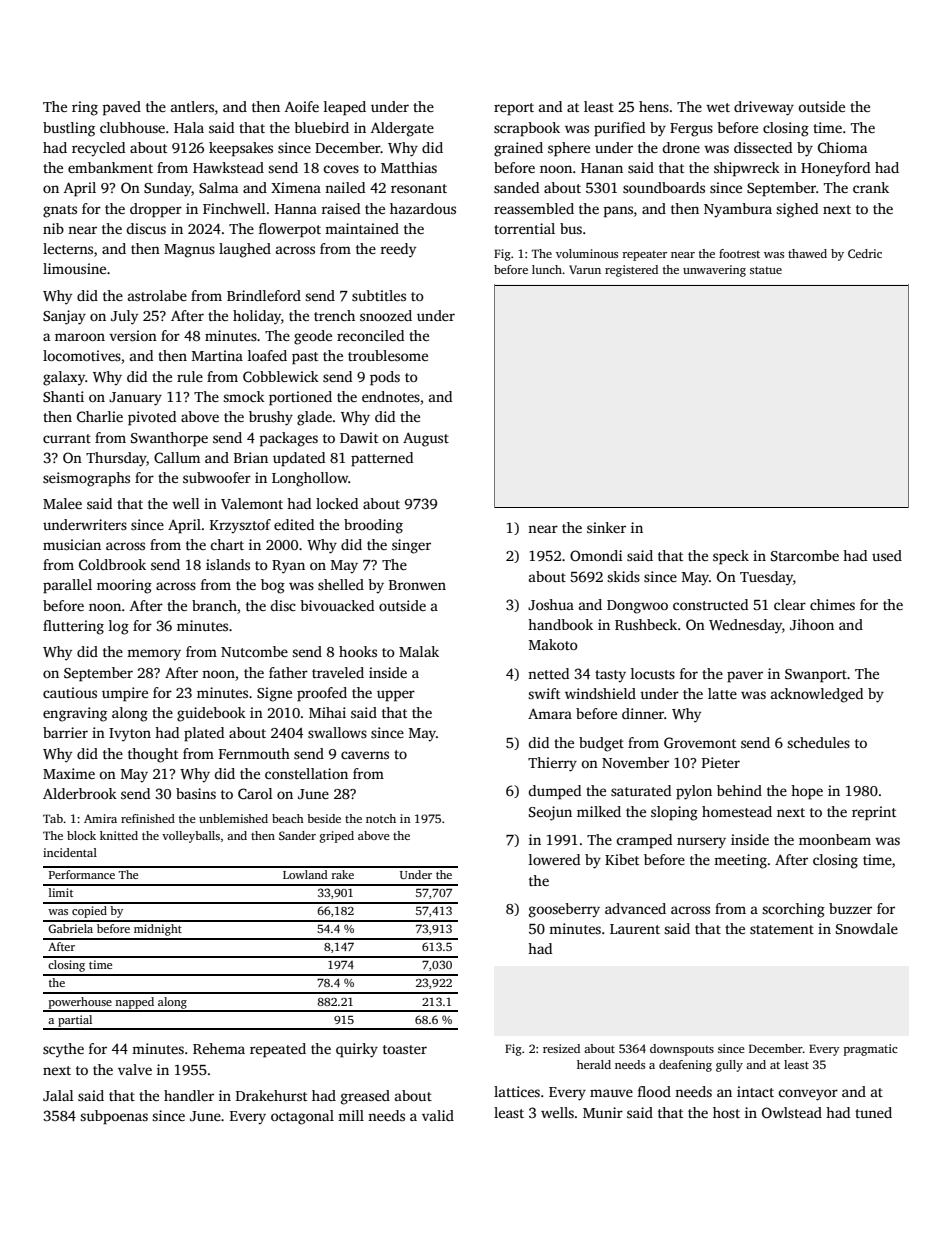 The width and height of the image is (952, 1233). Describe the element at coordinates (405, 1049) in the image. I see `toaster` at that location.
